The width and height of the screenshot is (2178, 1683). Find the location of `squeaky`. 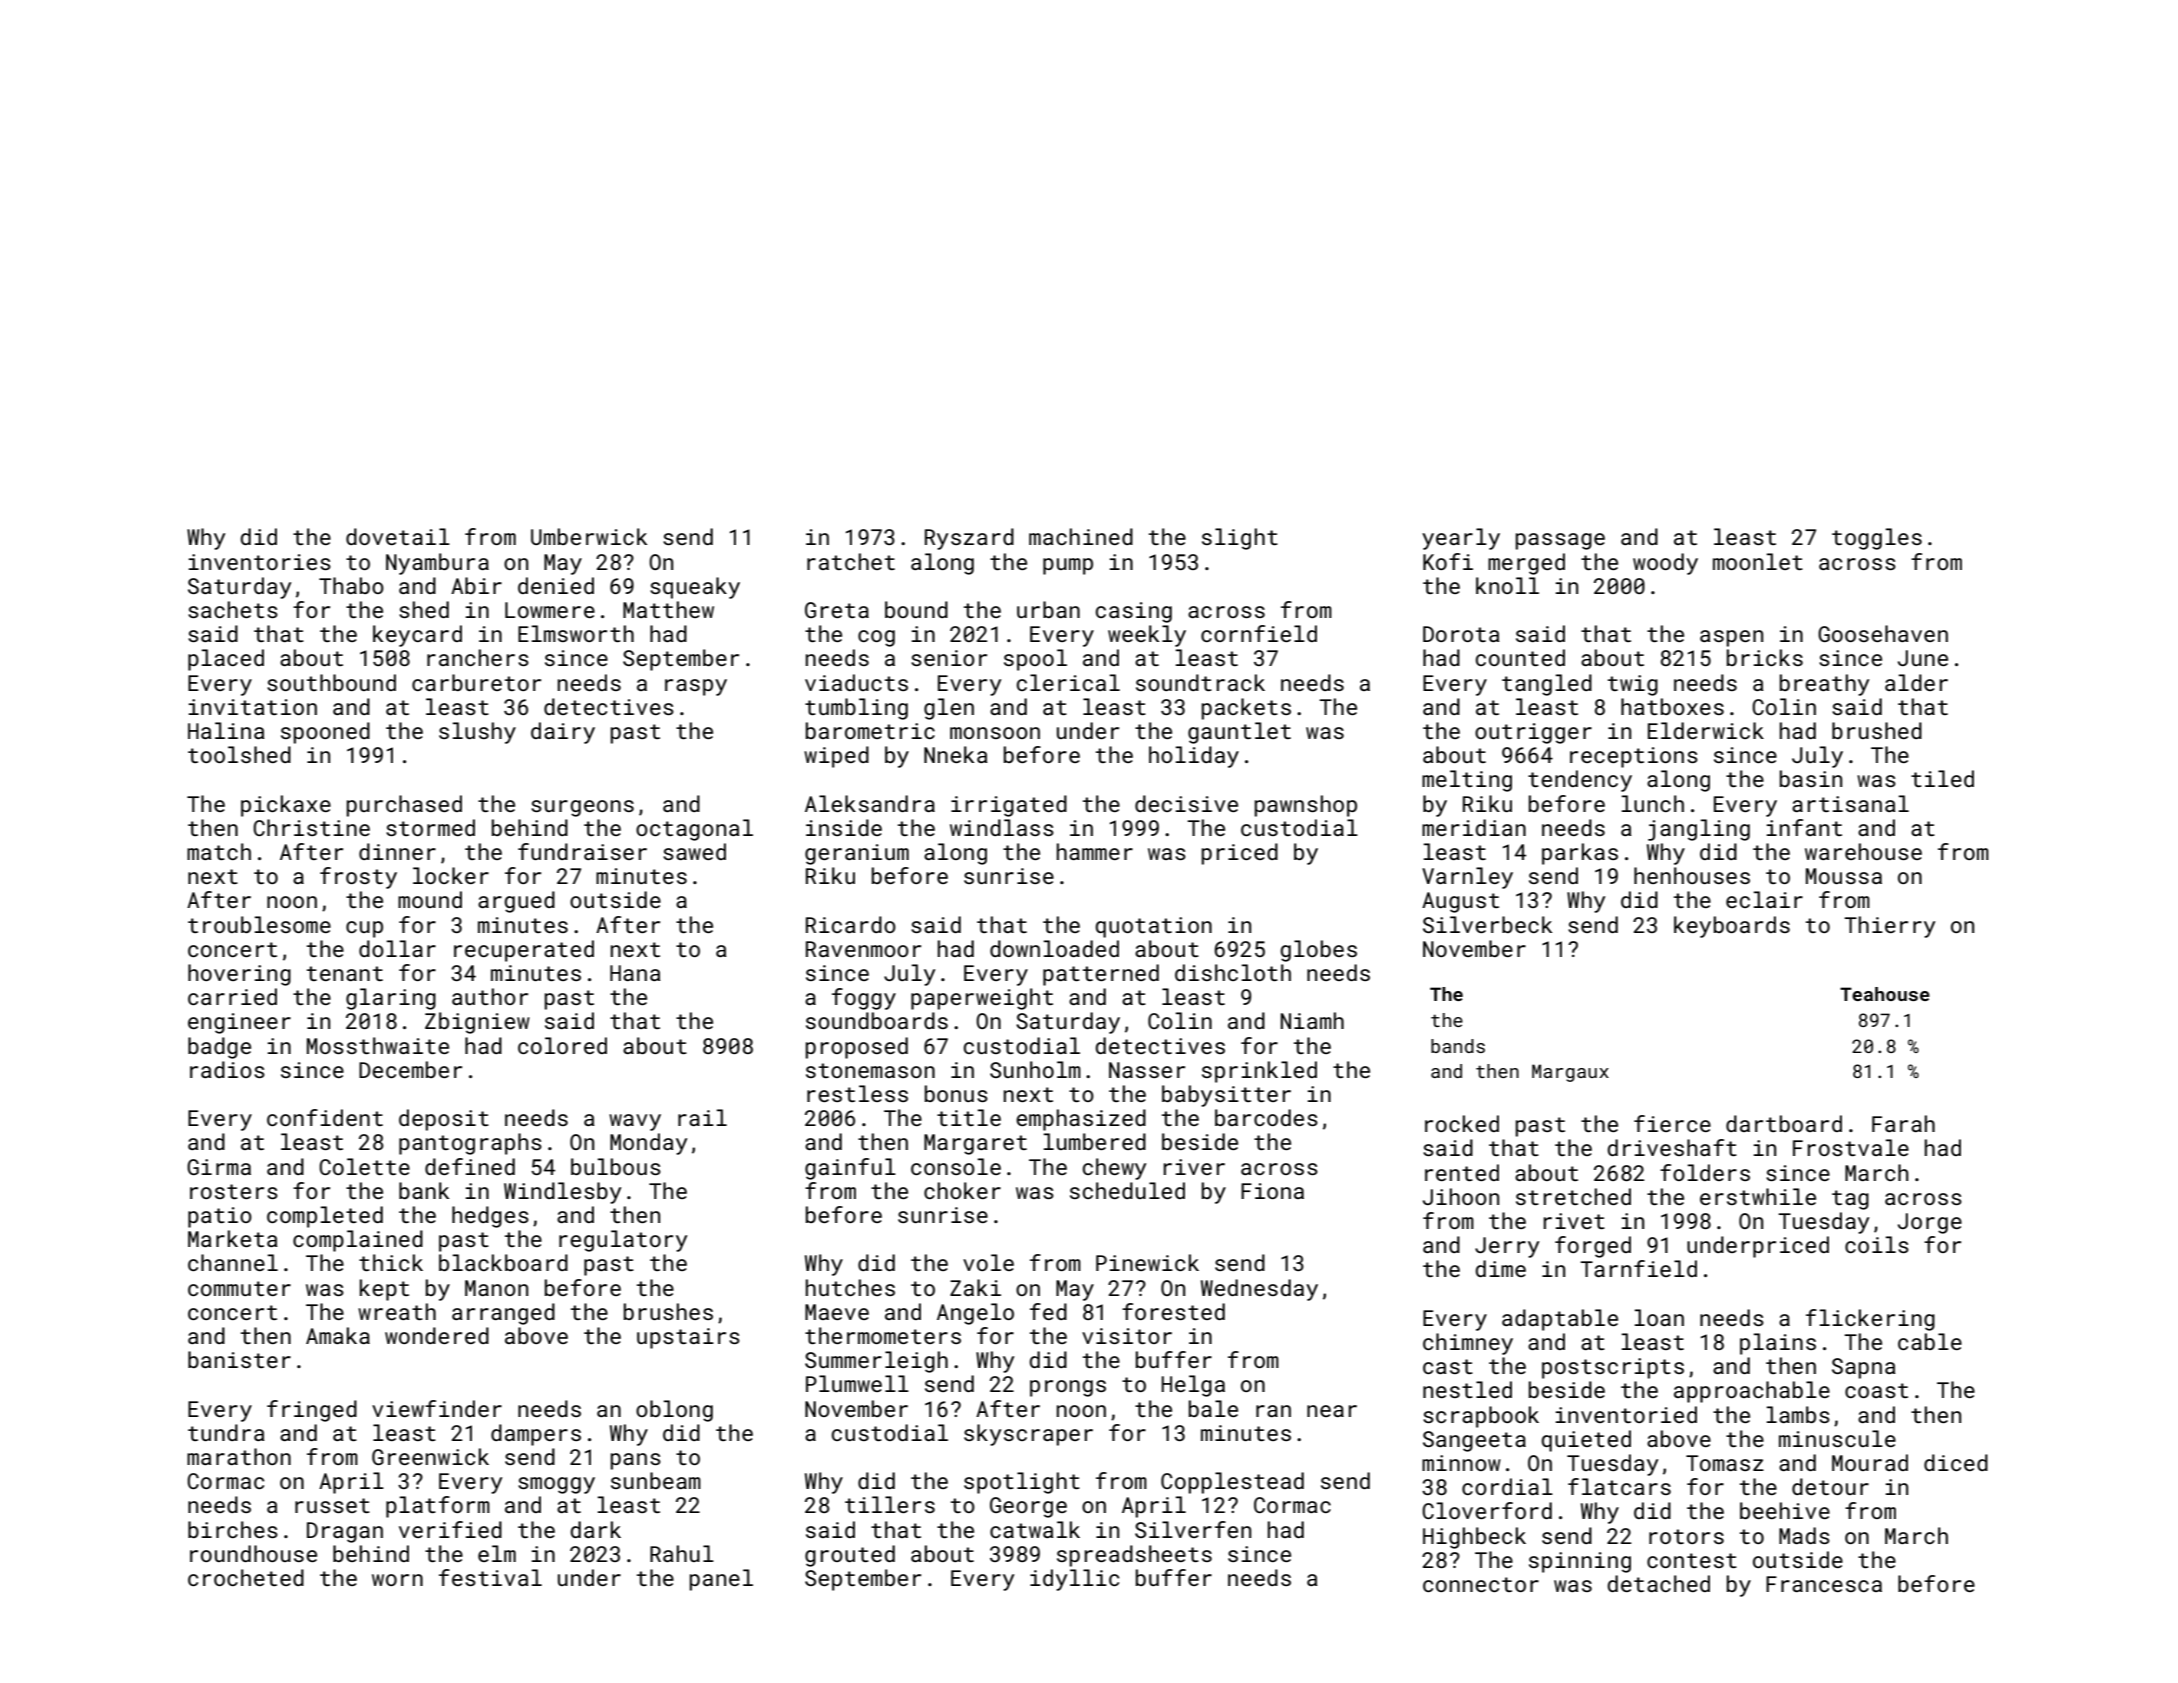

squeaky is located at coordinates (695, 588).
